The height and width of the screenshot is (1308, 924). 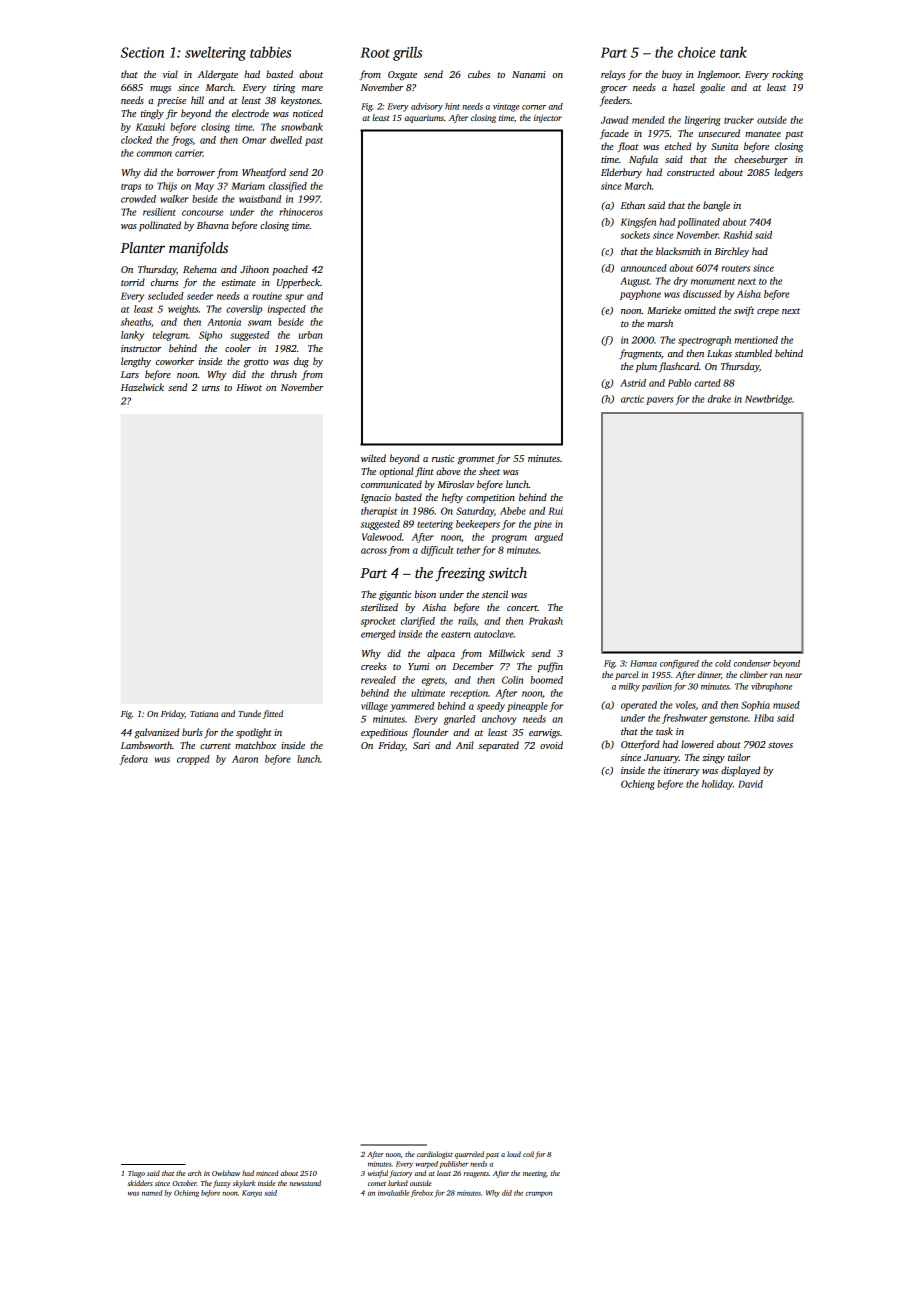 What do you see at coordinates (476, 460) in the screenshot?
I see `grommet` at bounding box center [476, 460].
